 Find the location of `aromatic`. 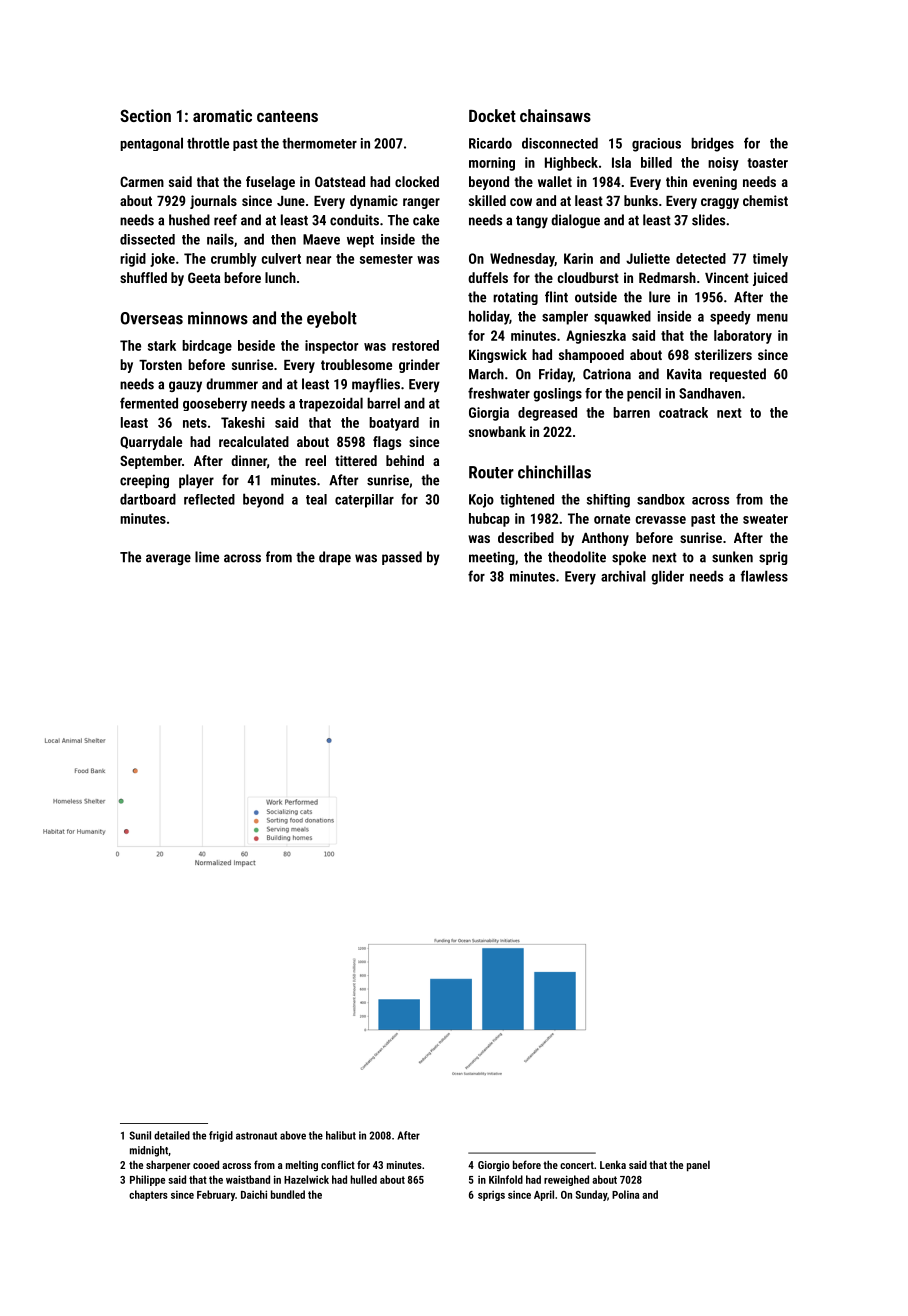

aromatic is located at coordinates (222, 115).
